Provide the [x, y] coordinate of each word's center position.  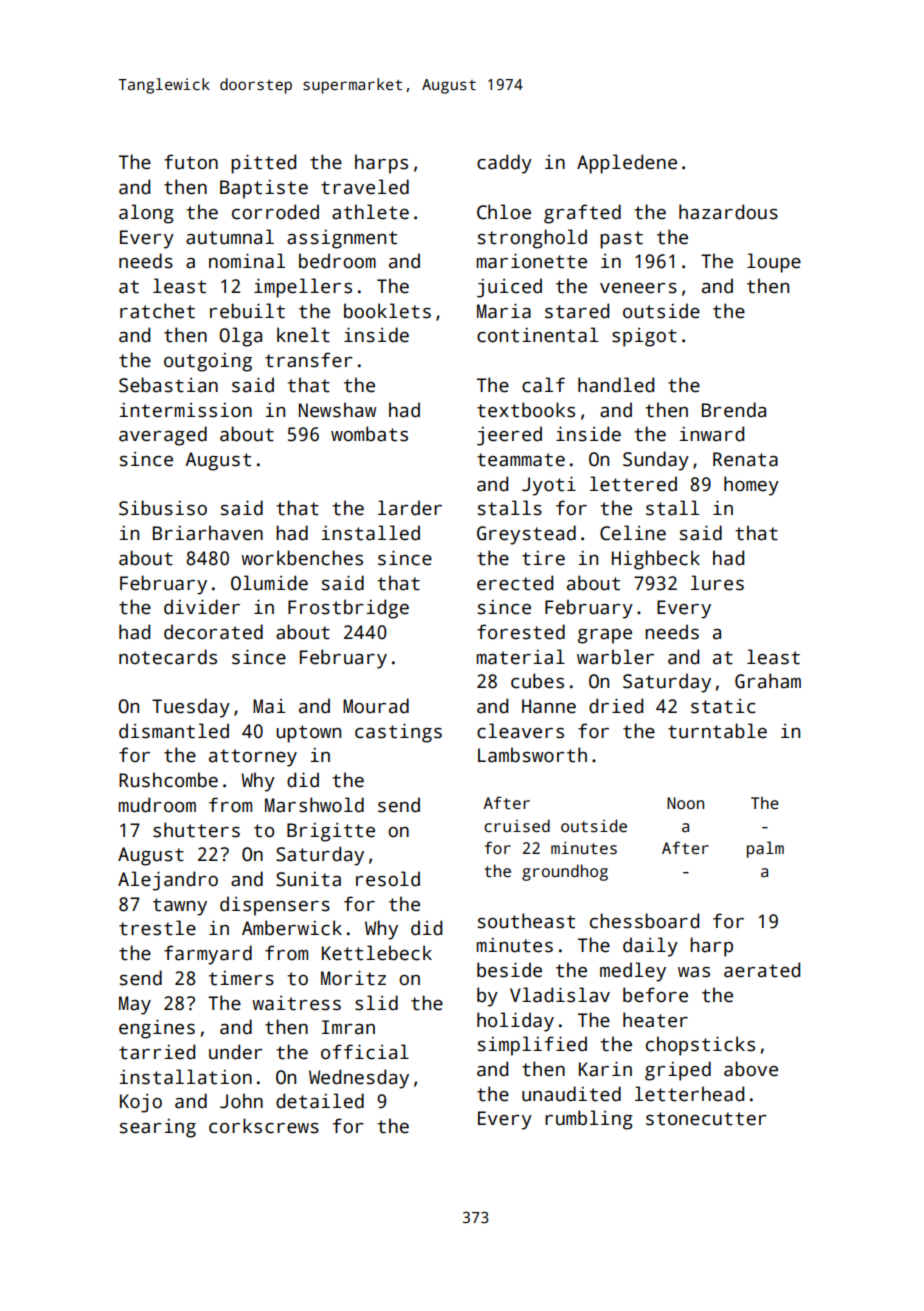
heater [655, 1020]
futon [191, 162]
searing [158, 1128]
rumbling [589, 1120]
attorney [253, 758]
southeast [526, 921]
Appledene [627, 164]
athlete [370, 212]
